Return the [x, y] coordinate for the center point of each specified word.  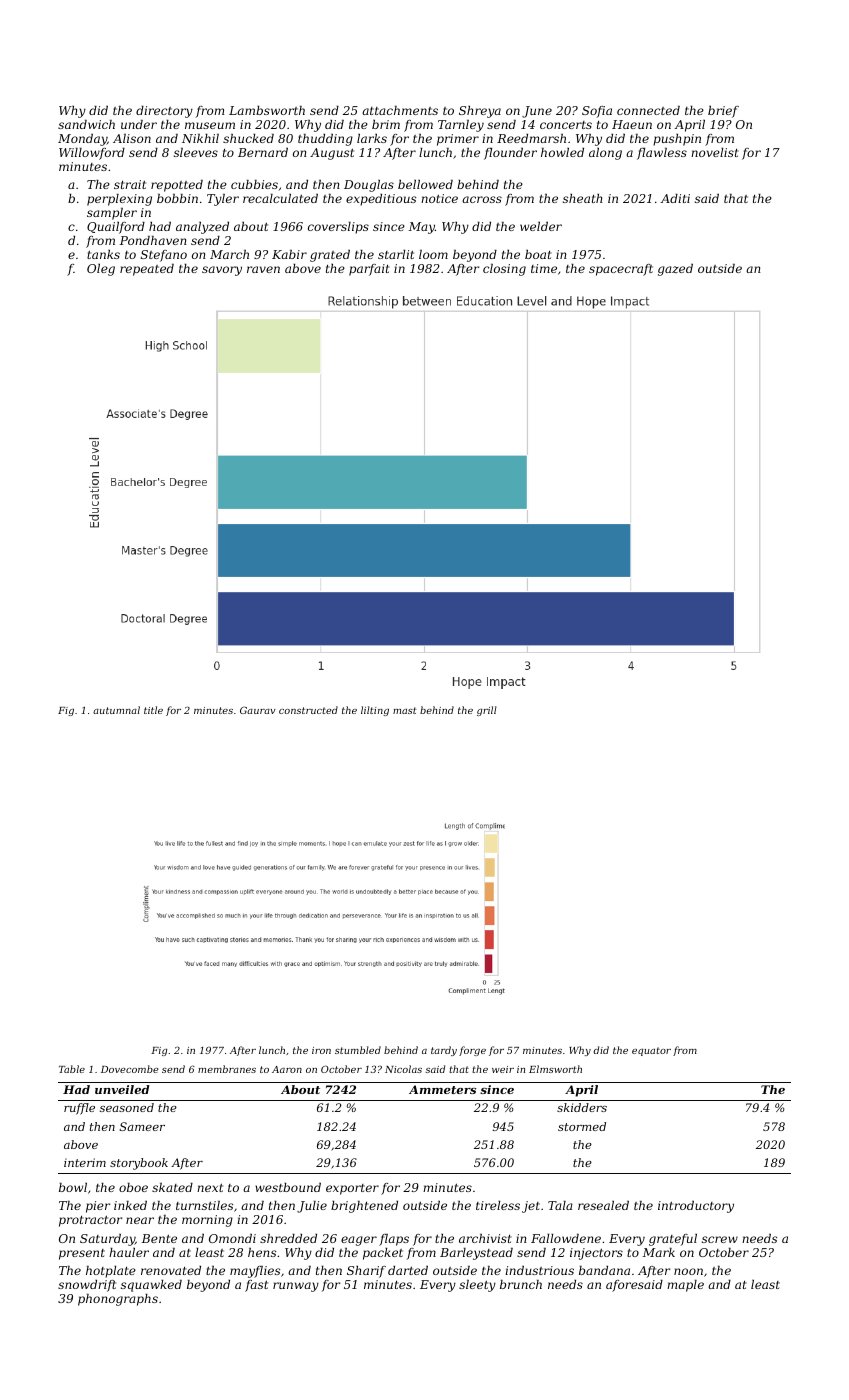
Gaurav [258, 710]
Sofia [597, 112]
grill [487, 711]
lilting [375, 711]
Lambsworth [267, 110]
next [210, 1187]
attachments [400, 110]
